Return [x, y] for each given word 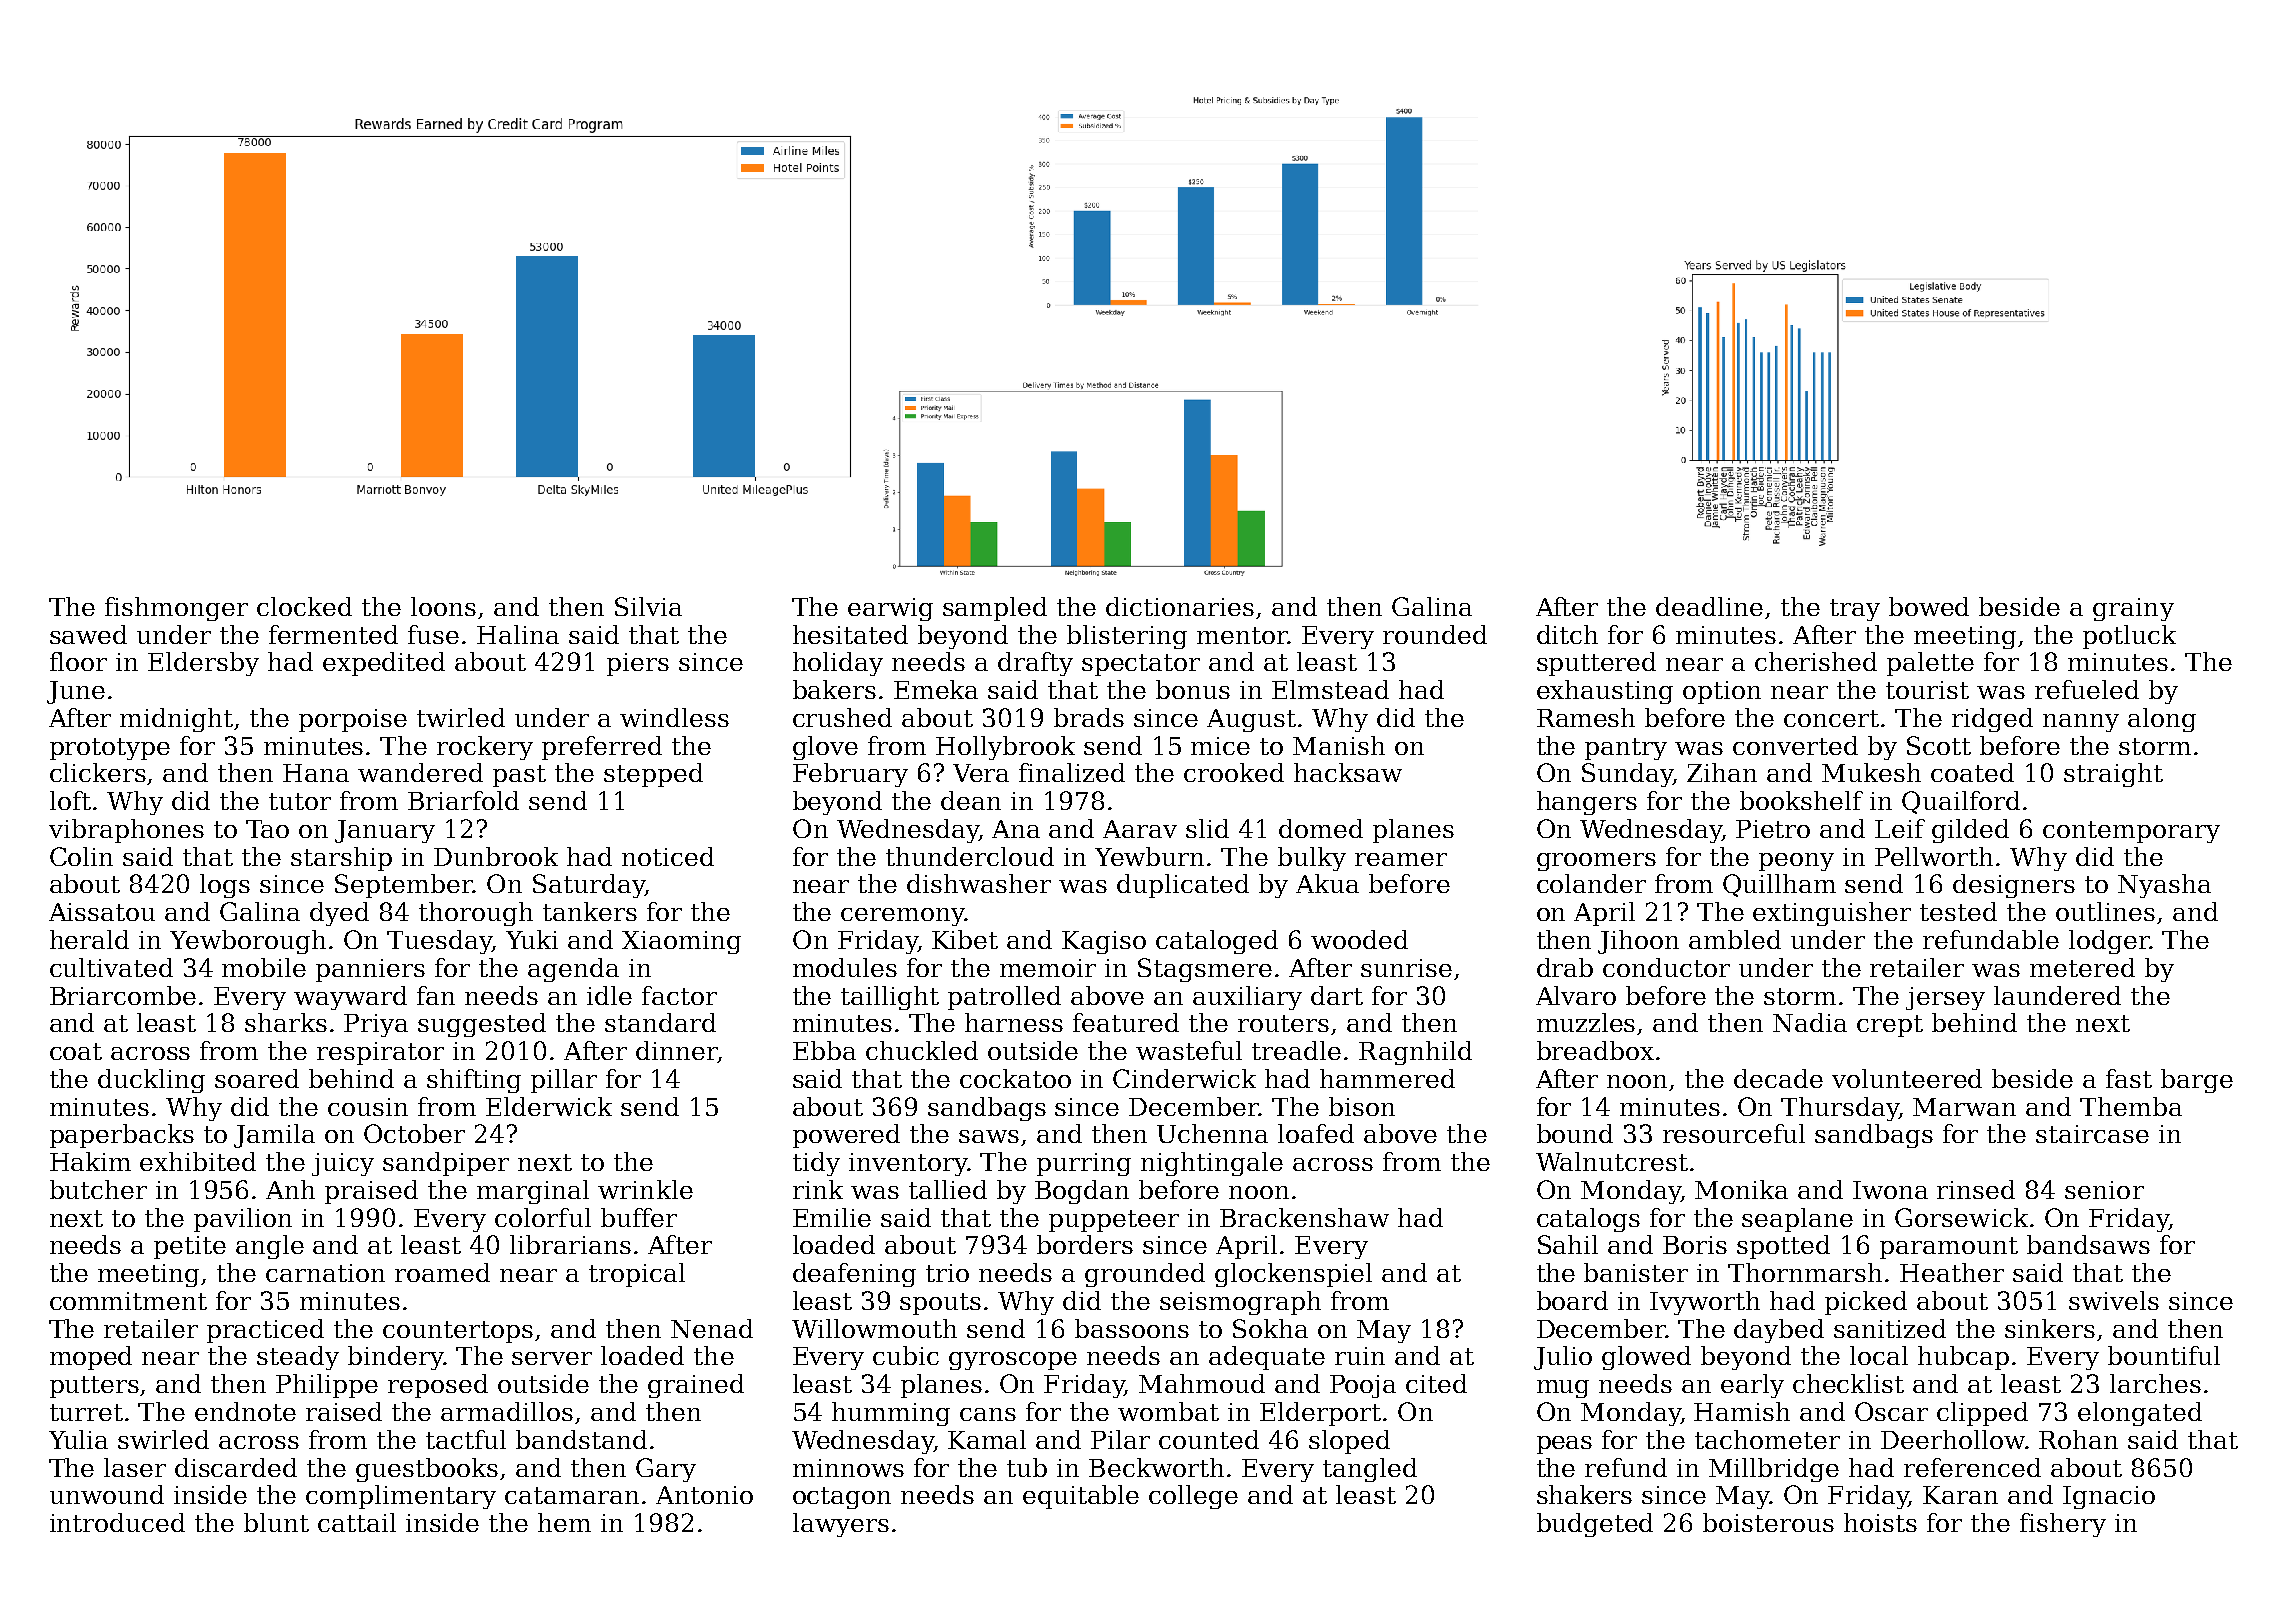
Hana [316, 773]
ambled [1735, 939]
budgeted [1595, 1525]
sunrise [1406, 968]
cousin [368, 1107]
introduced [117, 1522]
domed [1321, 828]
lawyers [841, 1525]
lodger [2109, 942]
